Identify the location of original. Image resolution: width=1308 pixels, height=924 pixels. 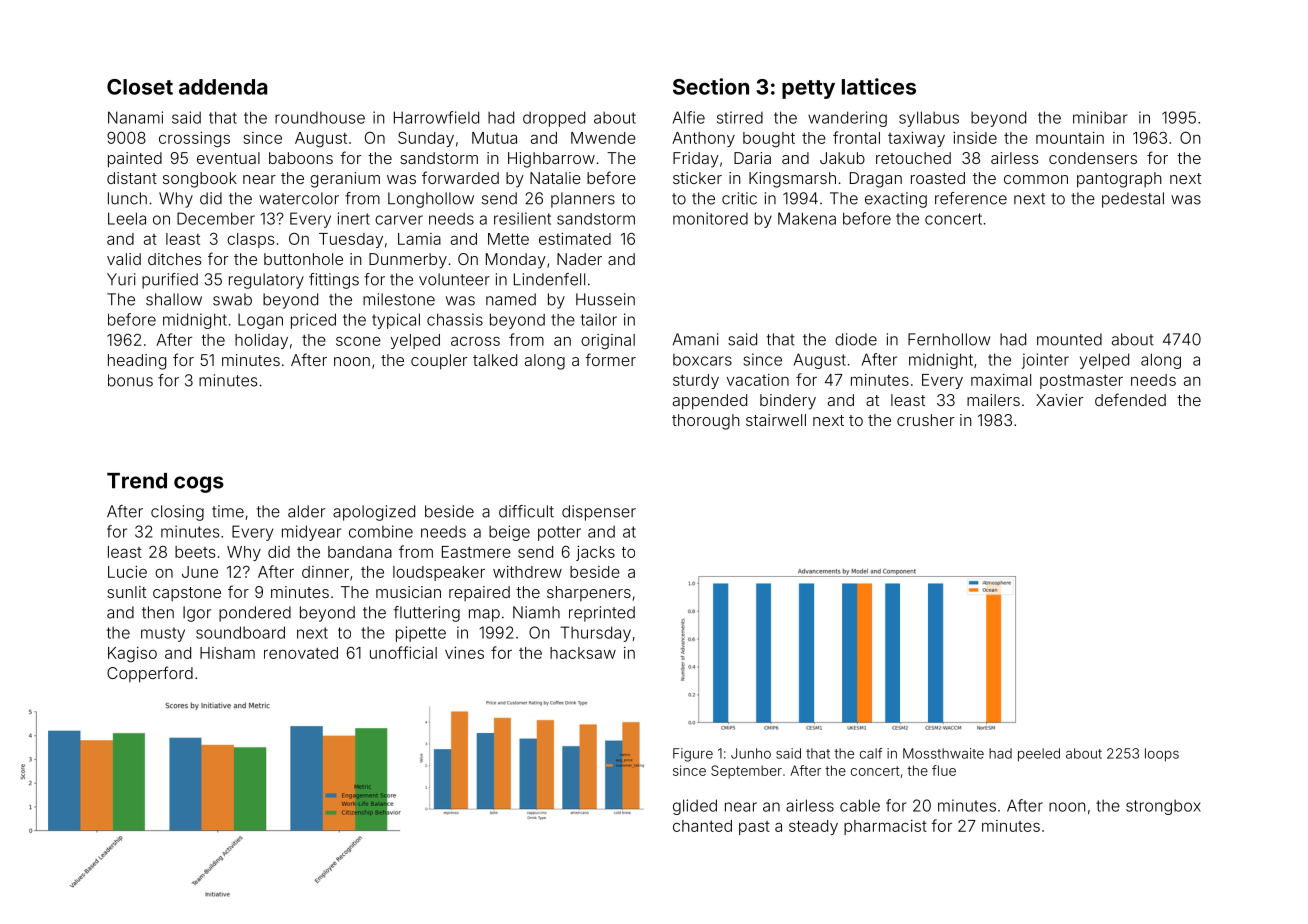
(608, 341).
